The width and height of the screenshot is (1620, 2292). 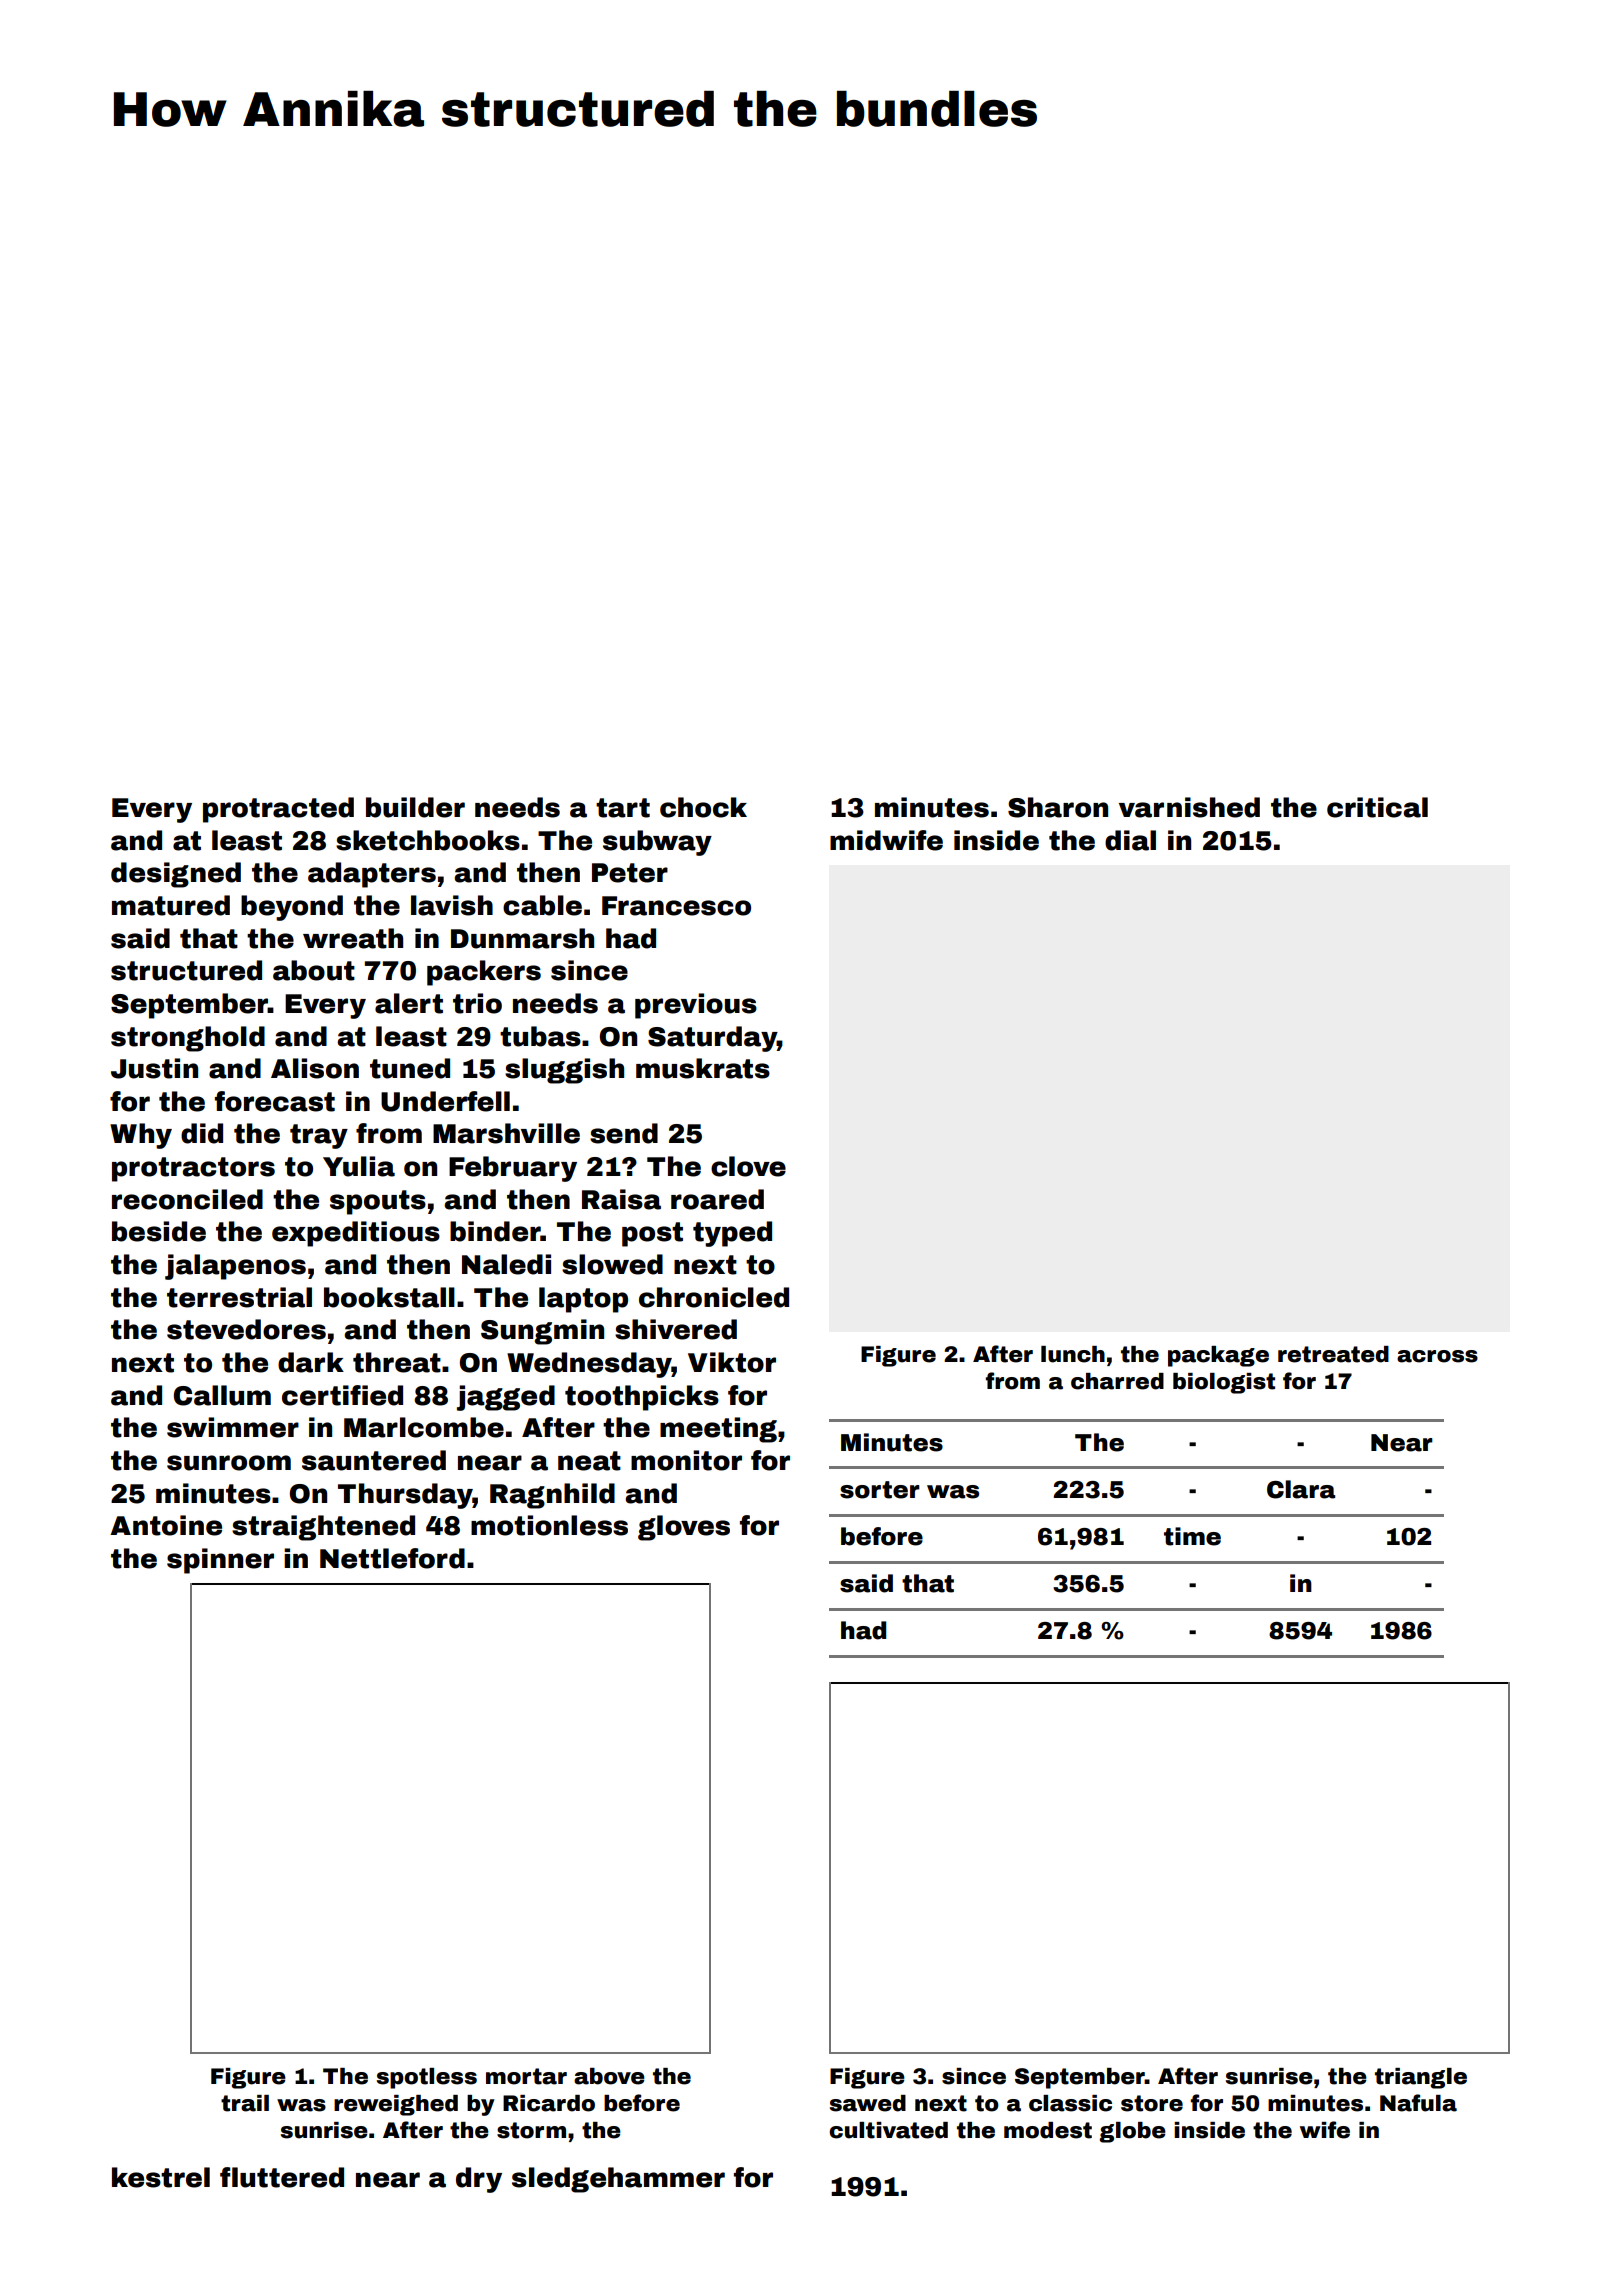 I want to click on charred, so click(x=1117, y=1381).
